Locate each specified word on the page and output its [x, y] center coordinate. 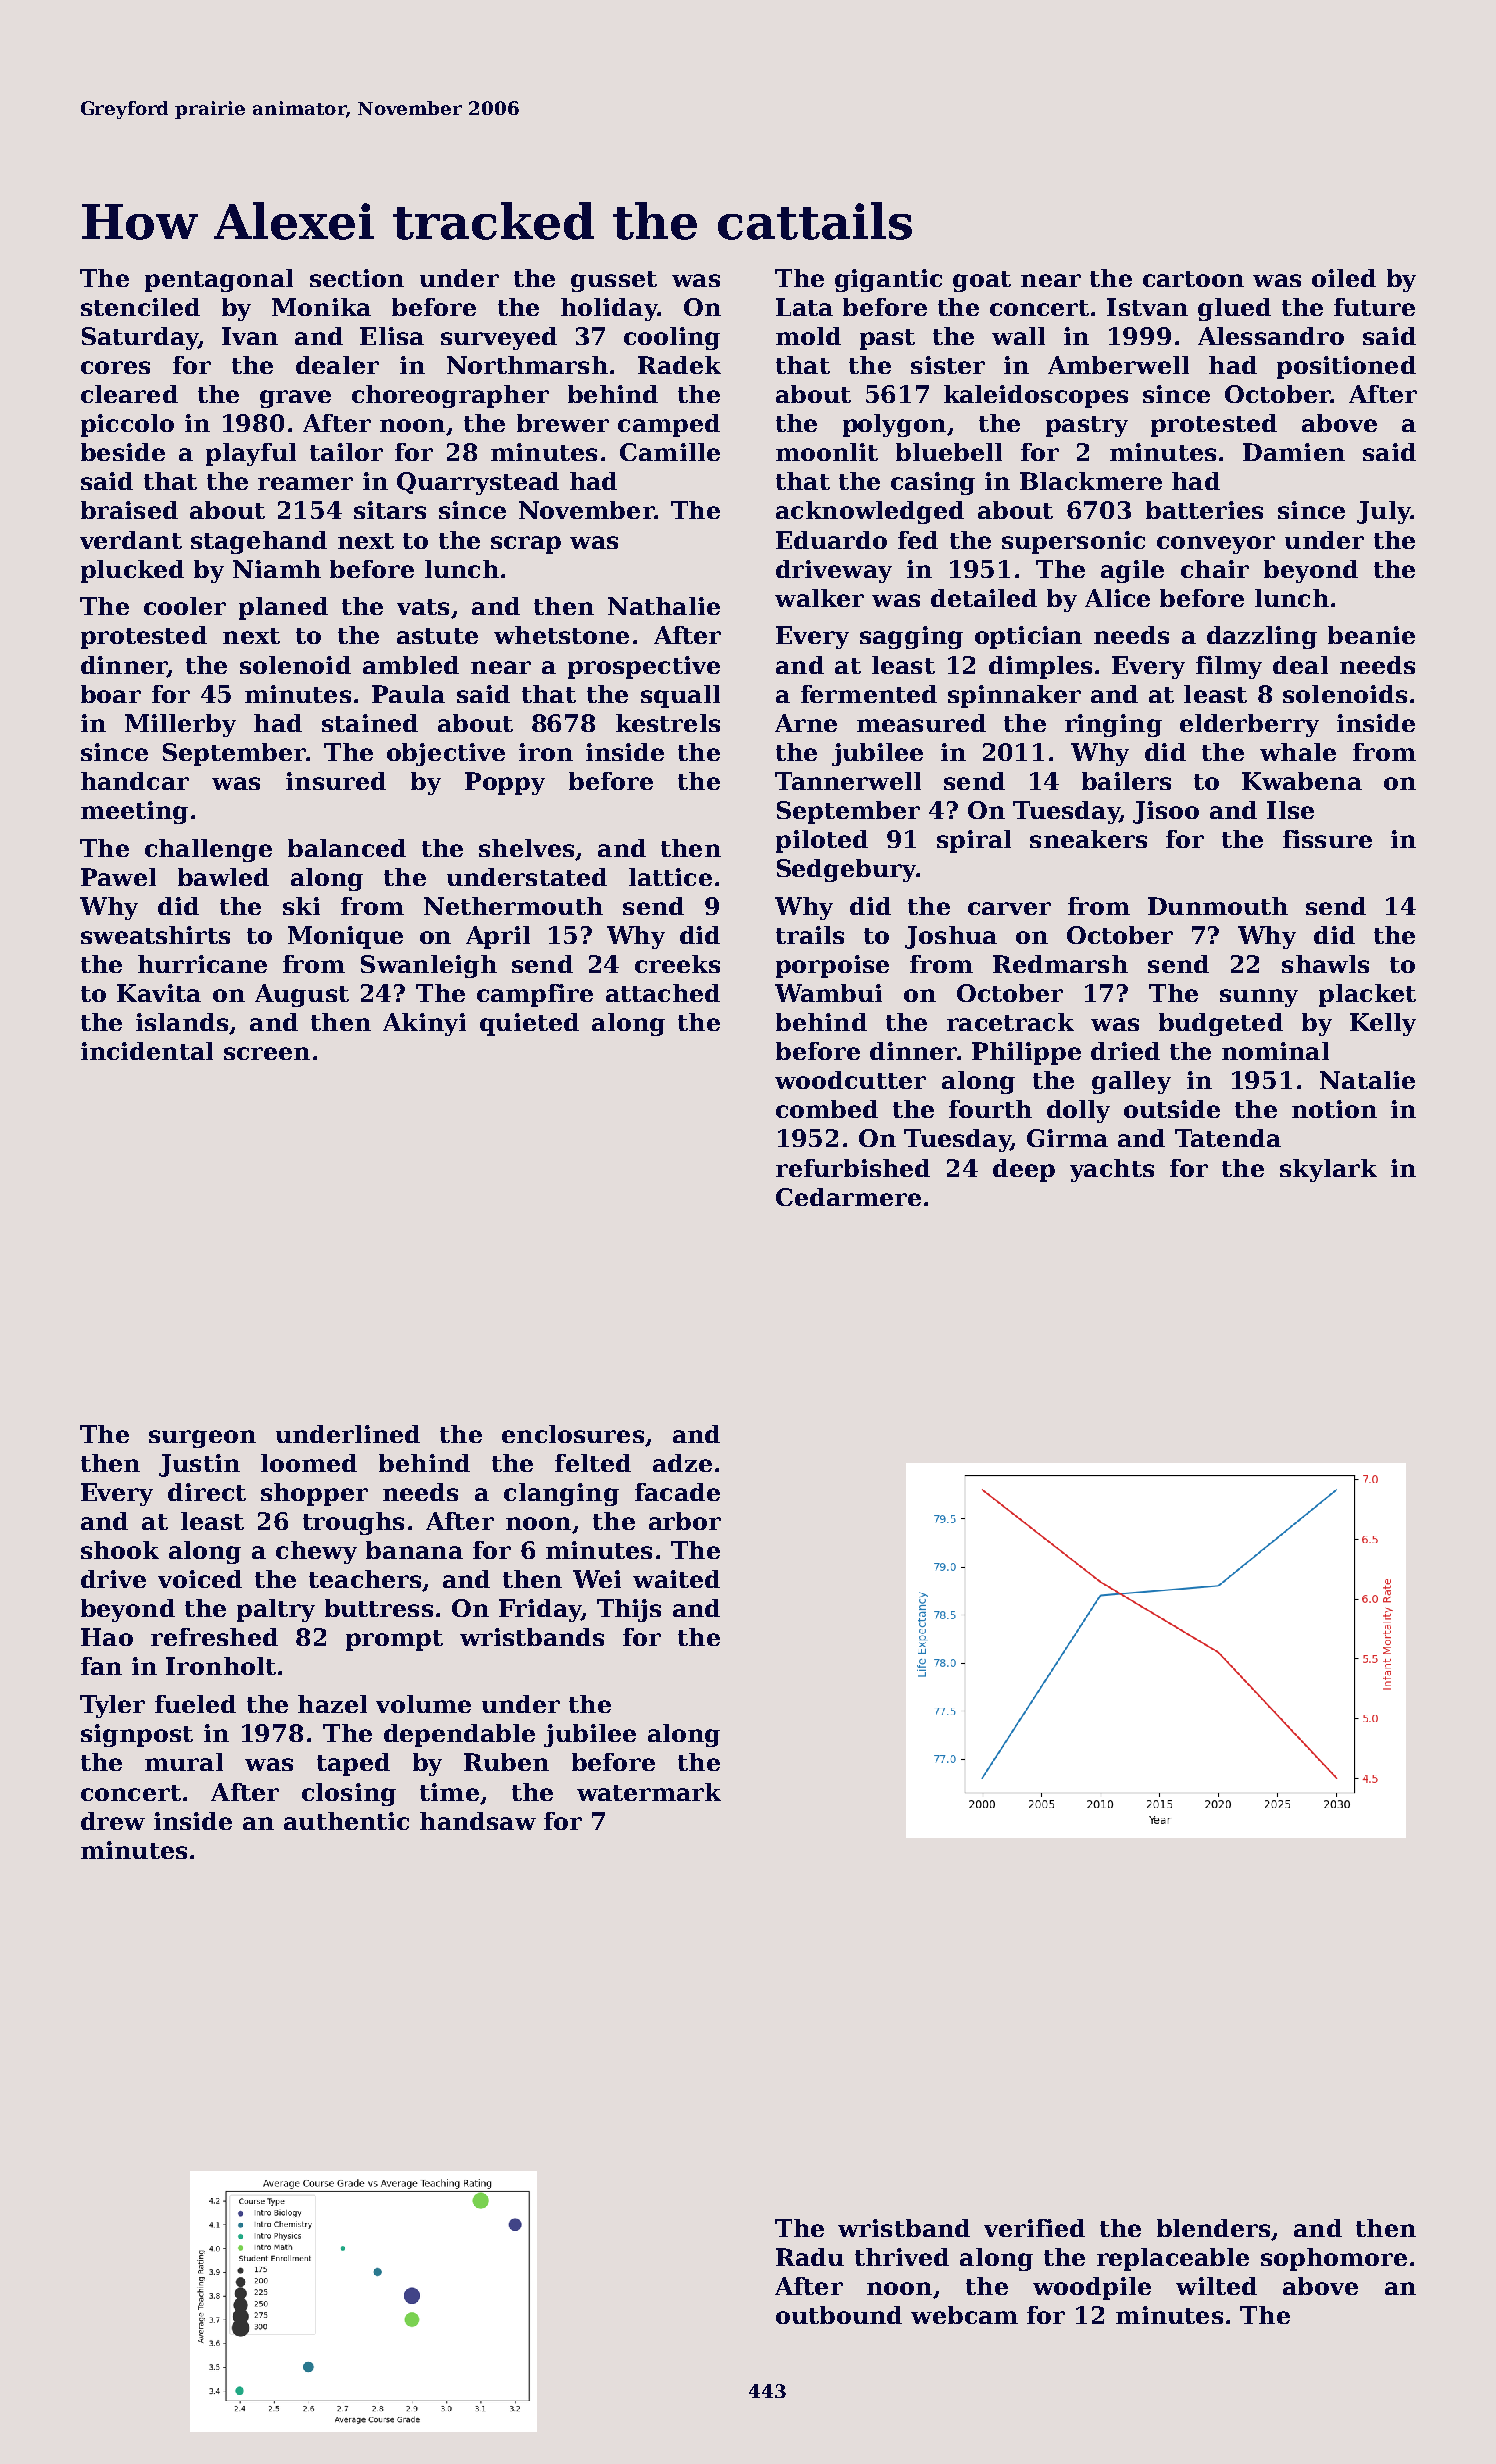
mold [808, 336]
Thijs [629, 1610]
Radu [810, 2257]
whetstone [561, 635]
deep [1024, 1170]
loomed [309, 1463]
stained [370, 723]
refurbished [853, 1168]
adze [682, 1463]
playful [251, 454]
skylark [1328, 1170]
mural [184, 1762]
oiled [1344, 278]
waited [676, 1579]
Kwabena [1302, 781]
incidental [147, 1051]
